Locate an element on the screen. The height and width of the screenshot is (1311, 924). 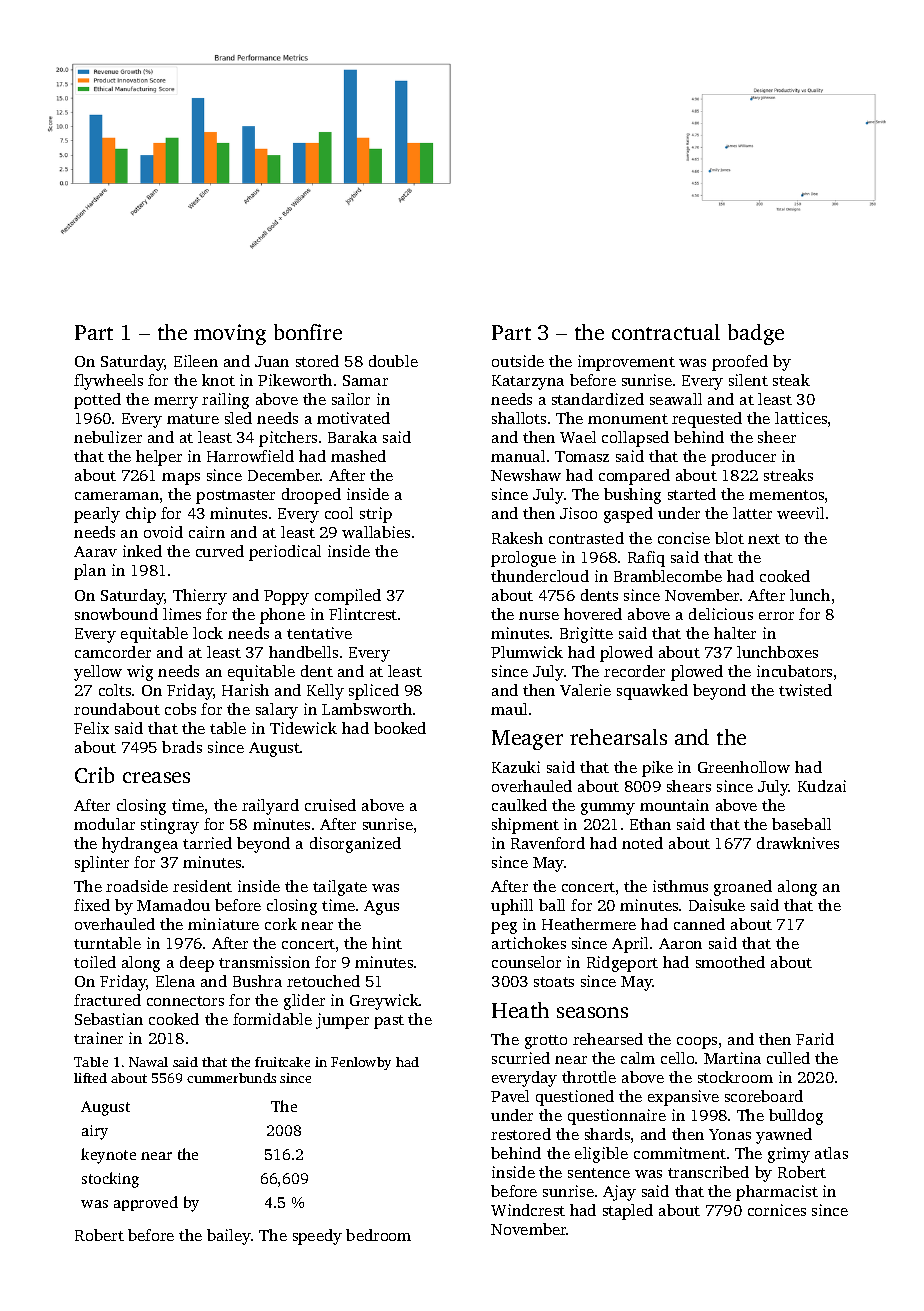
bailey is located at coordinates (229, 1237).
